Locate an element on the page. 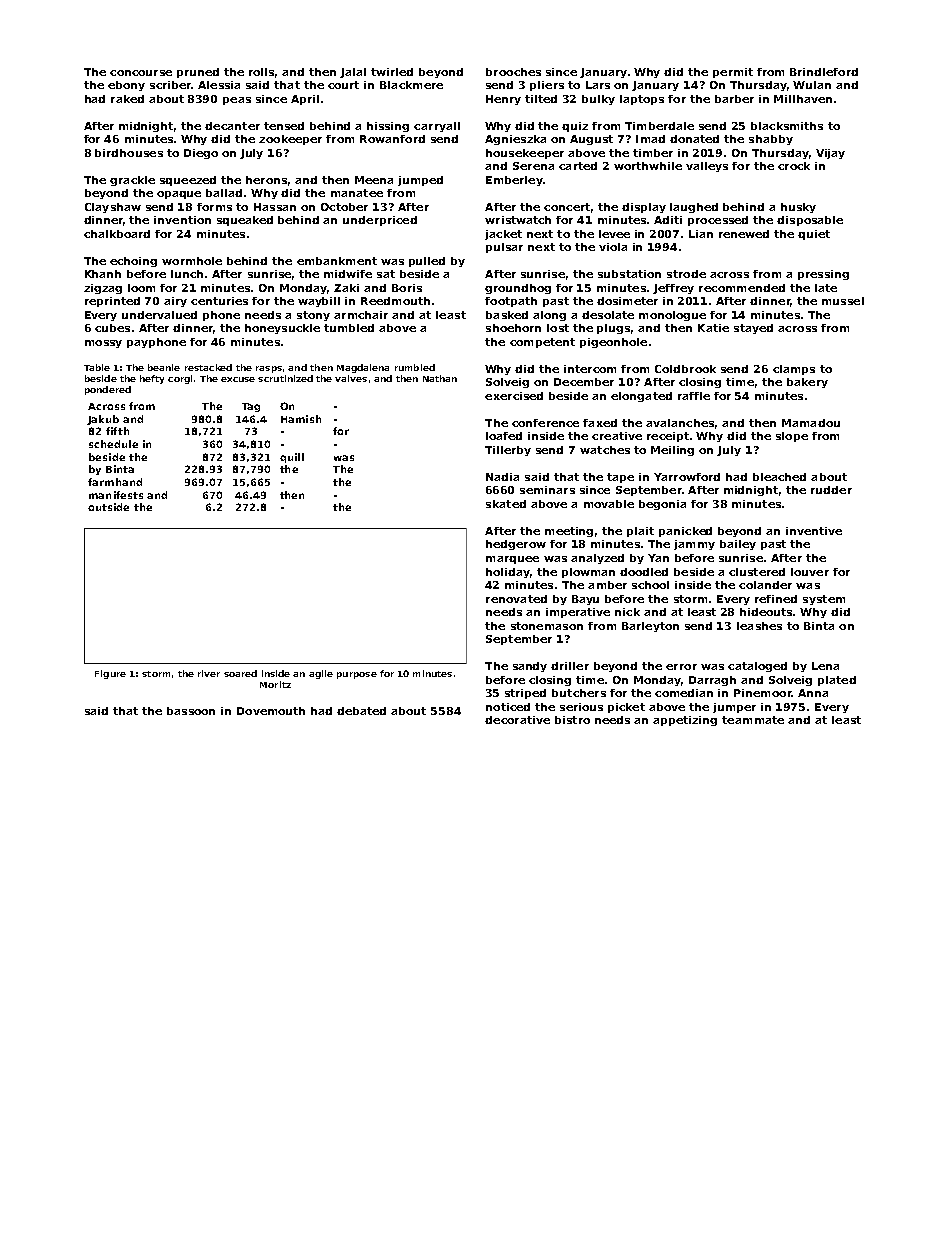 This image has height=1233, width=952. mussel is located at coordinates (843, 301).
